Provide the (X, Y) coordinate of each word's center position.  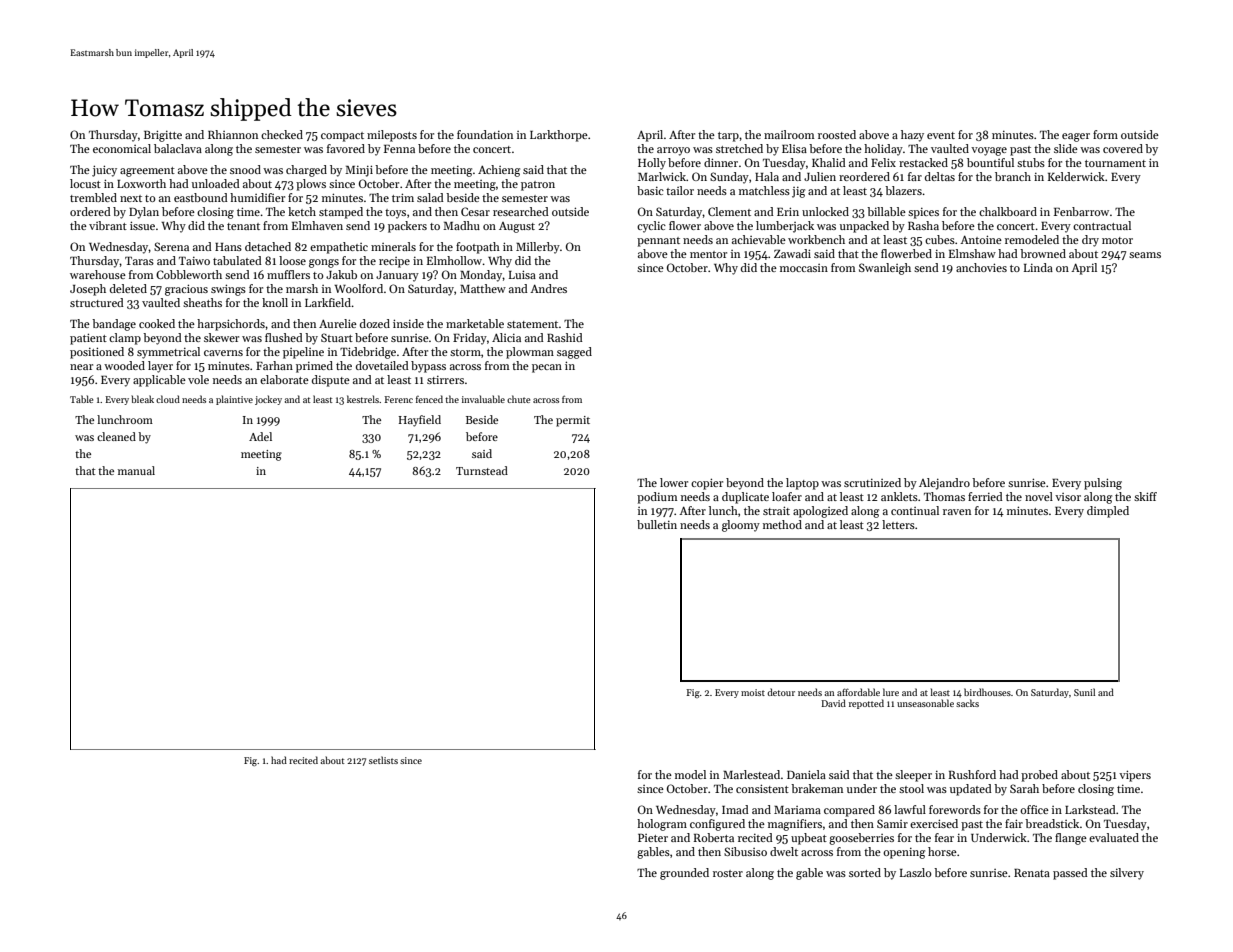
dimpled (1108, 512)
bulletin (657, 524)
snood (245, 169)
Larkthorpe (559, 136)
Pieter (653, 838)
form (1105, 134)
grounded (684, 874)
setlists (383, 760)
